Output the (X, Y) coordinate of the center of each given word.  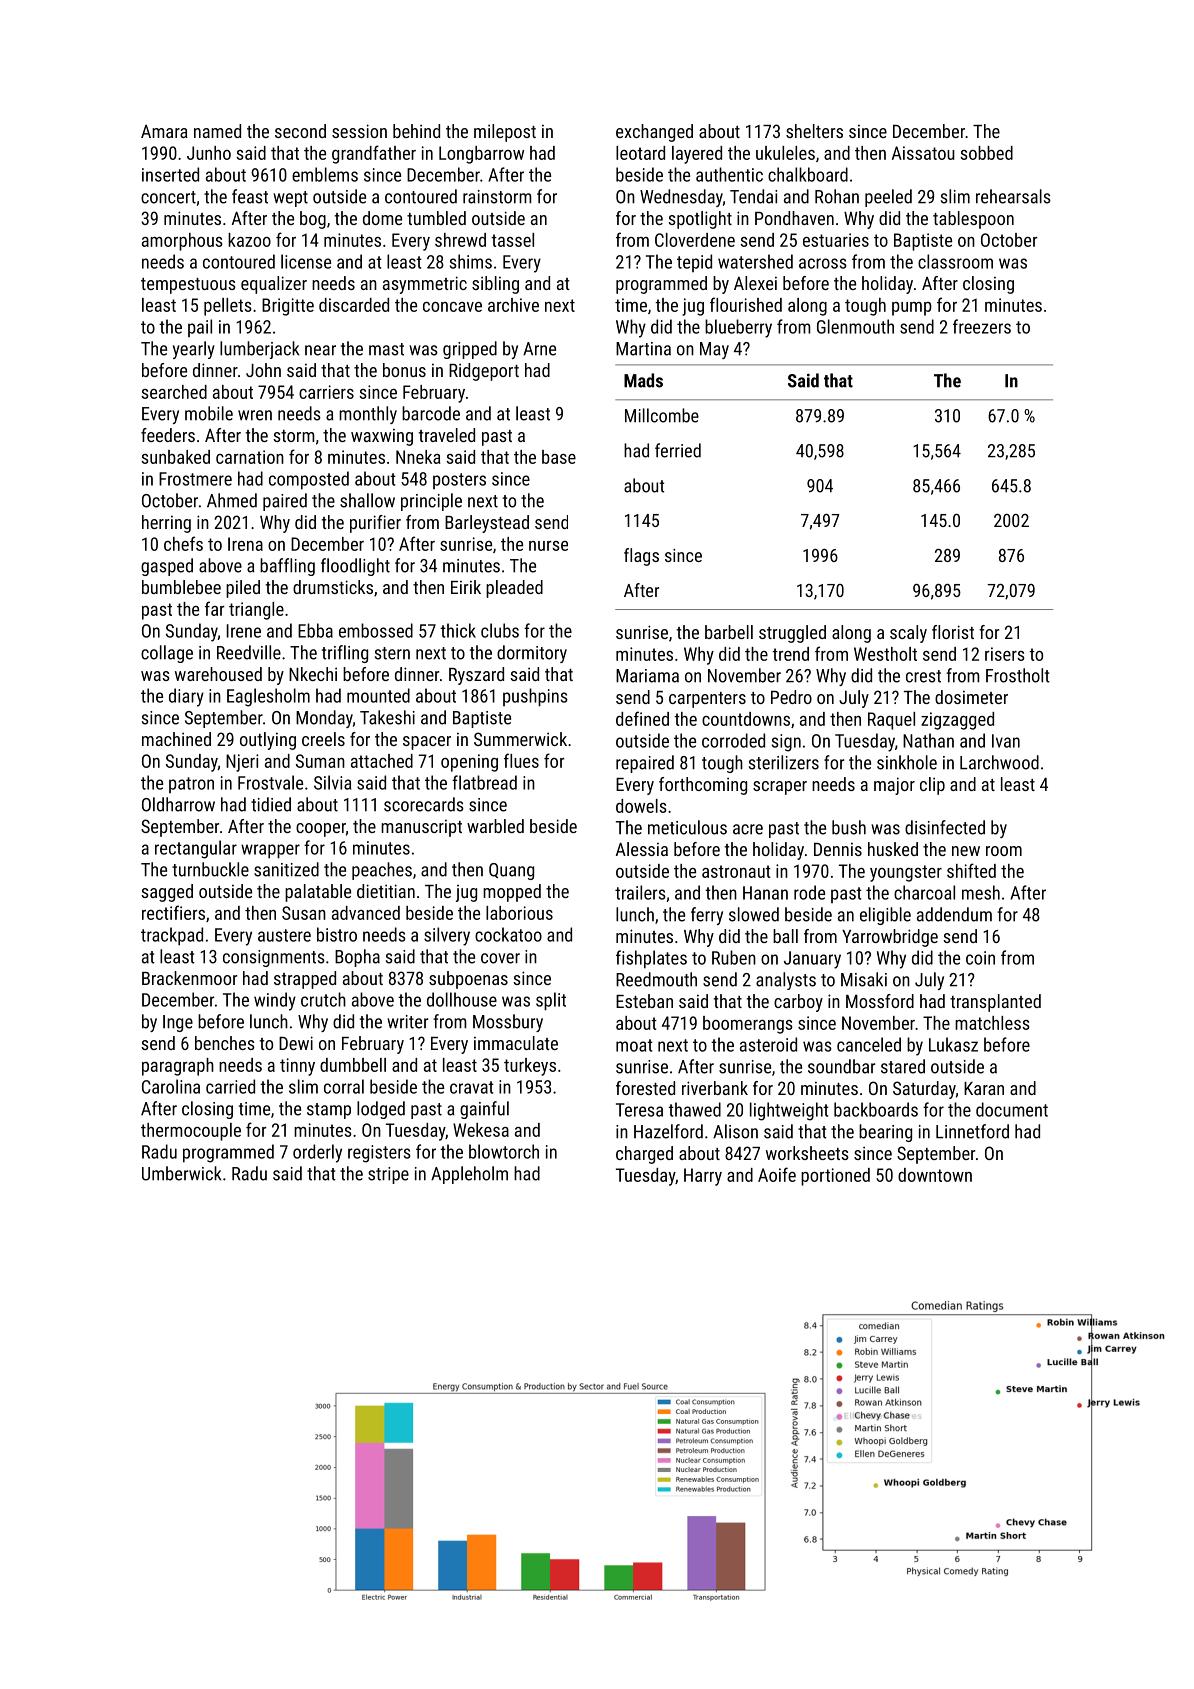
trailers (640, 892)
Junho (209, 153)
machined (176, 739)
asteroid (768, 1044)
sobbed (986, 153)
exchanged (654, 133)
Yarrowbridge (890, 938)
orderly (317, 1153)
